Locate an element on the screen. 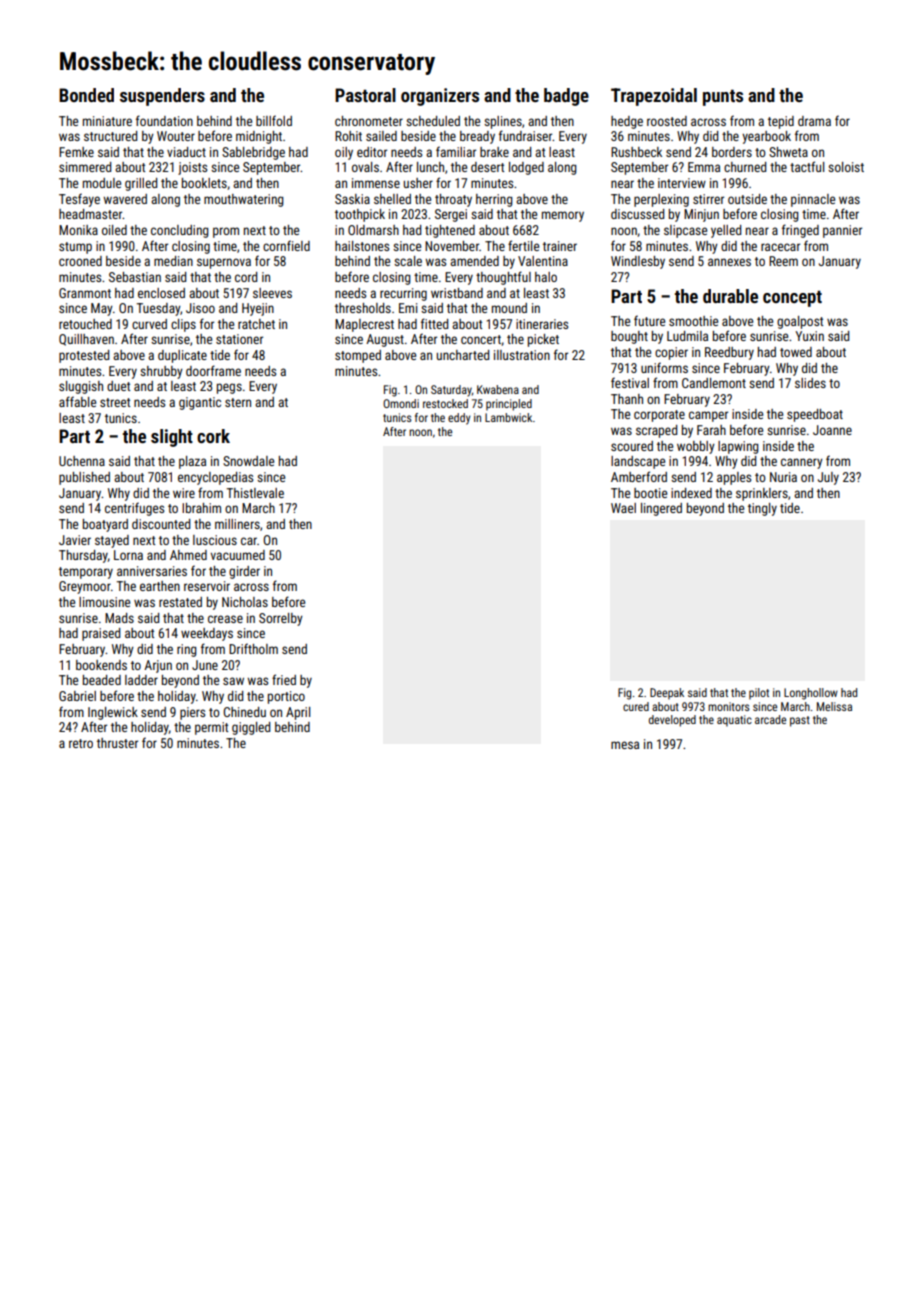 Image resolution: width=924 pixels, height=1308 pixels. Bonded is located at coordinates (86, 95).
